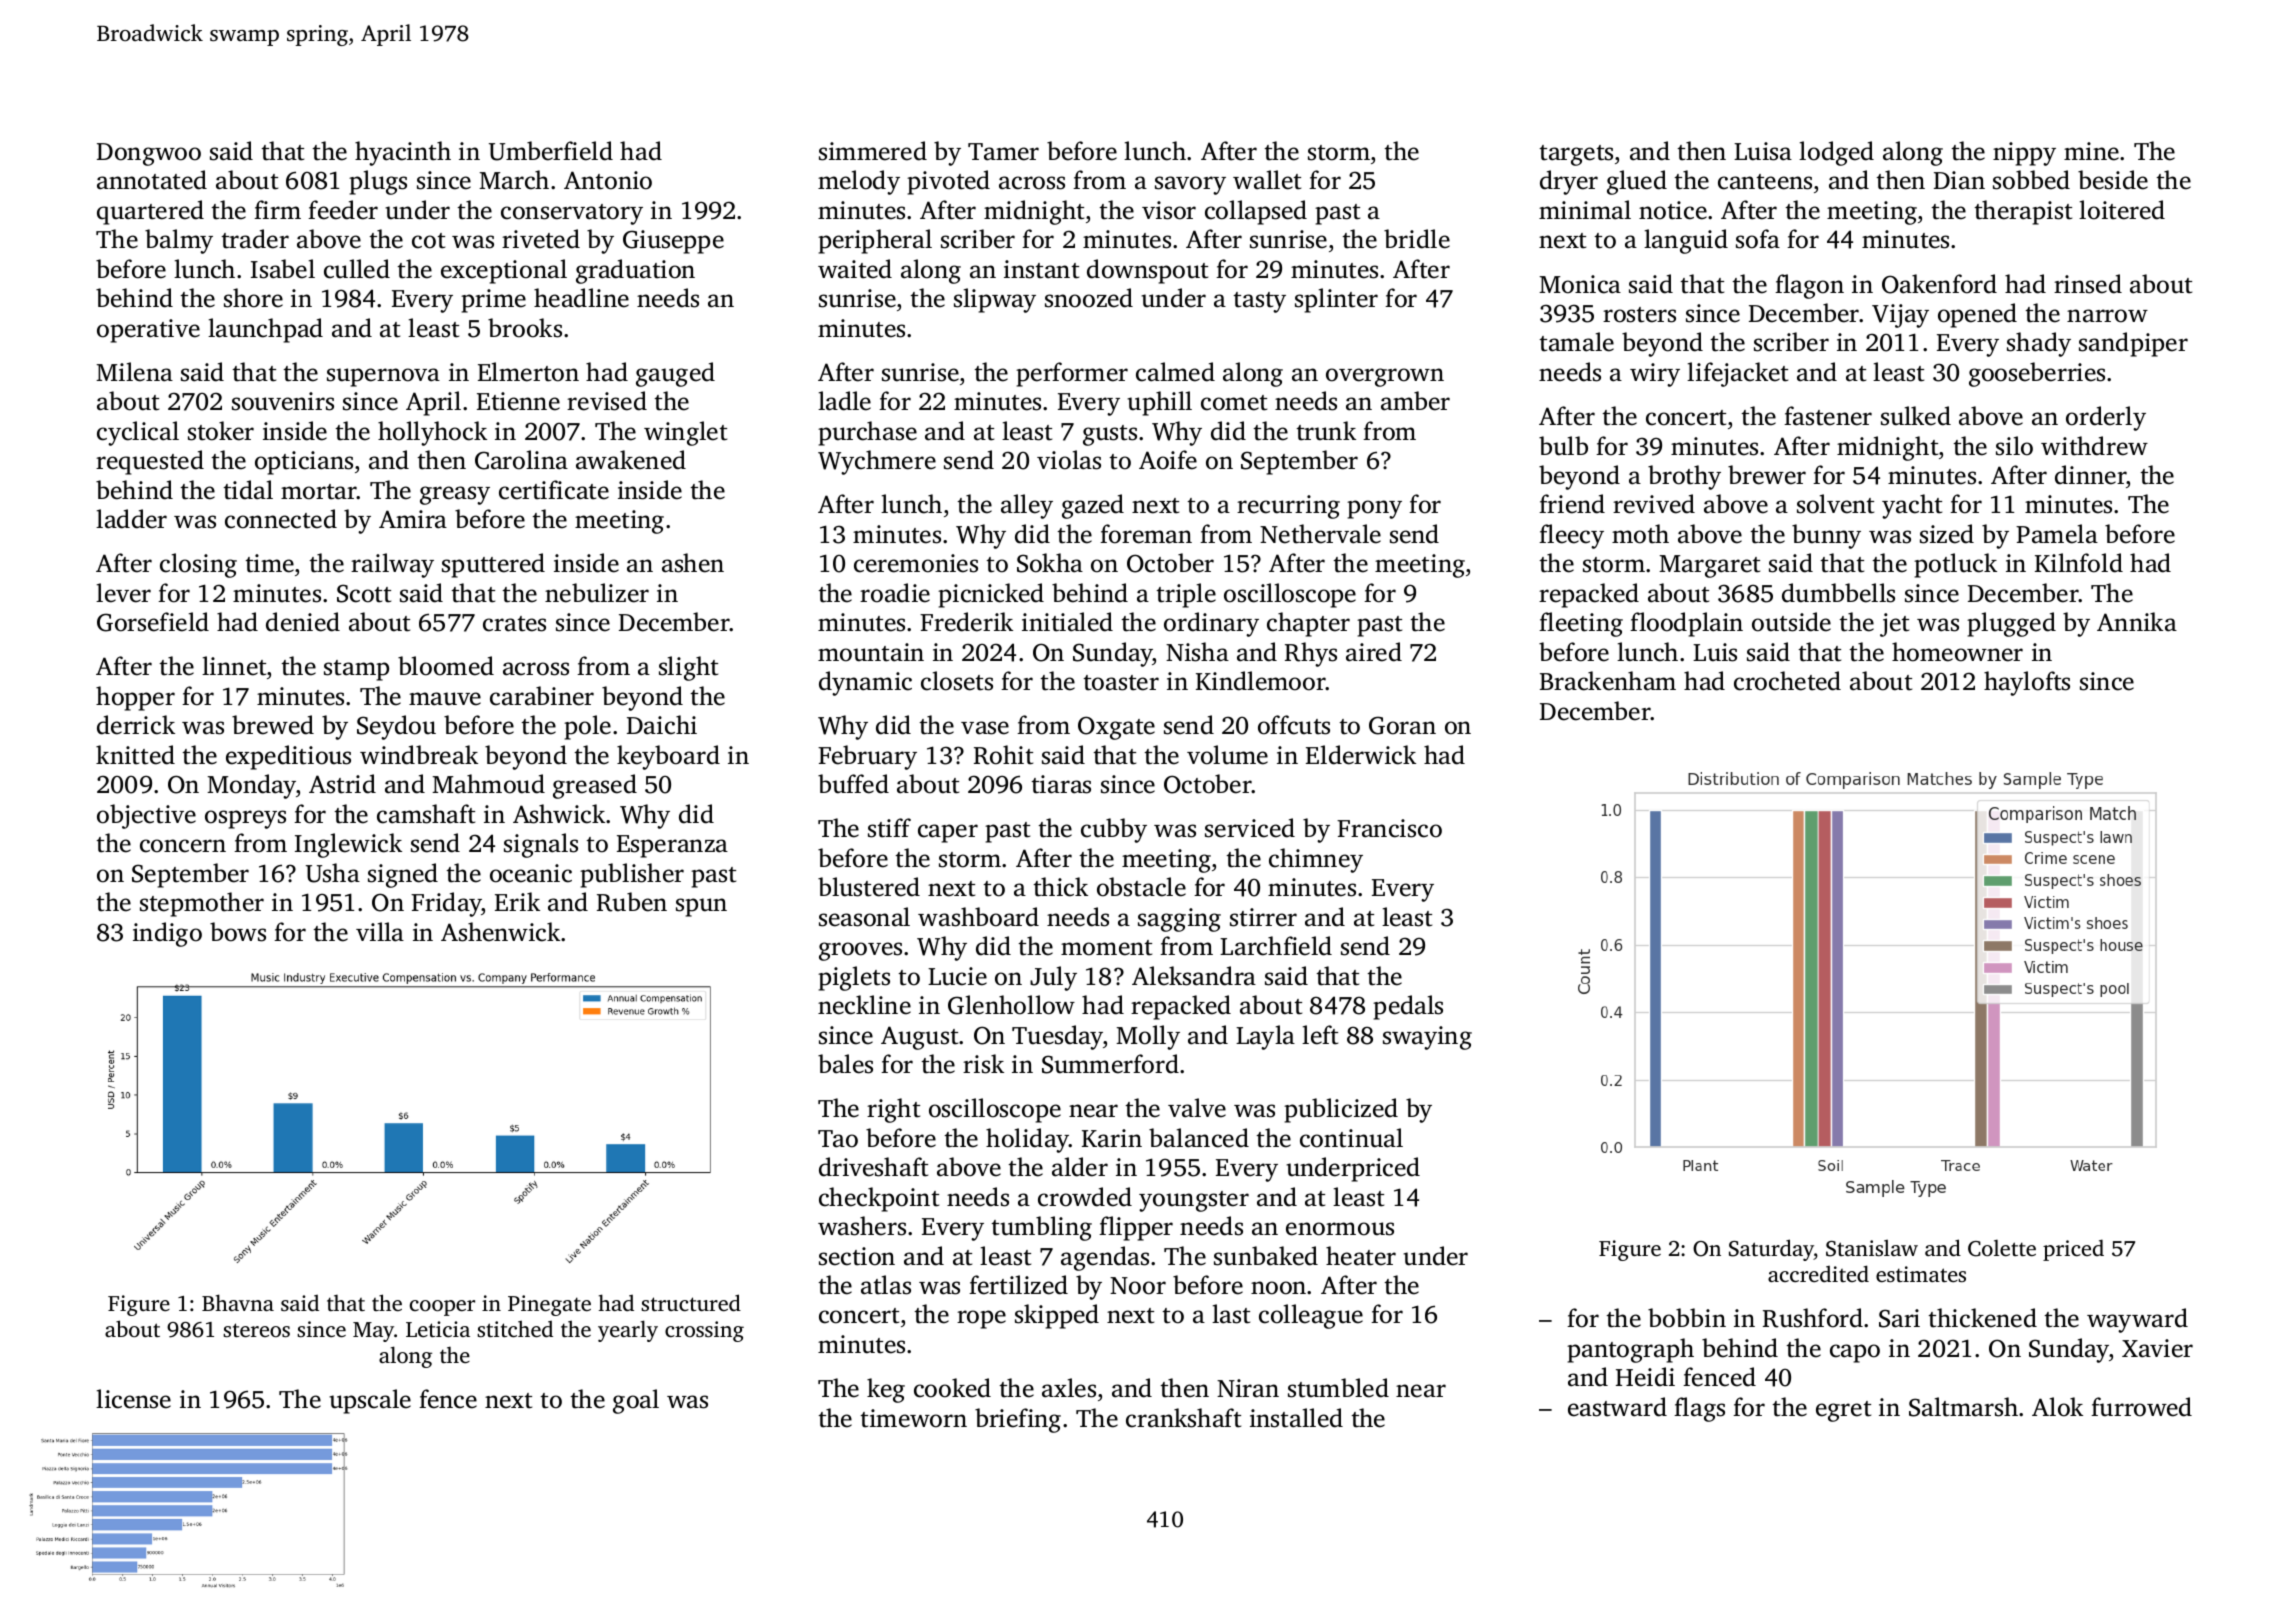  I want to click on goal, so click(636, 1401).
